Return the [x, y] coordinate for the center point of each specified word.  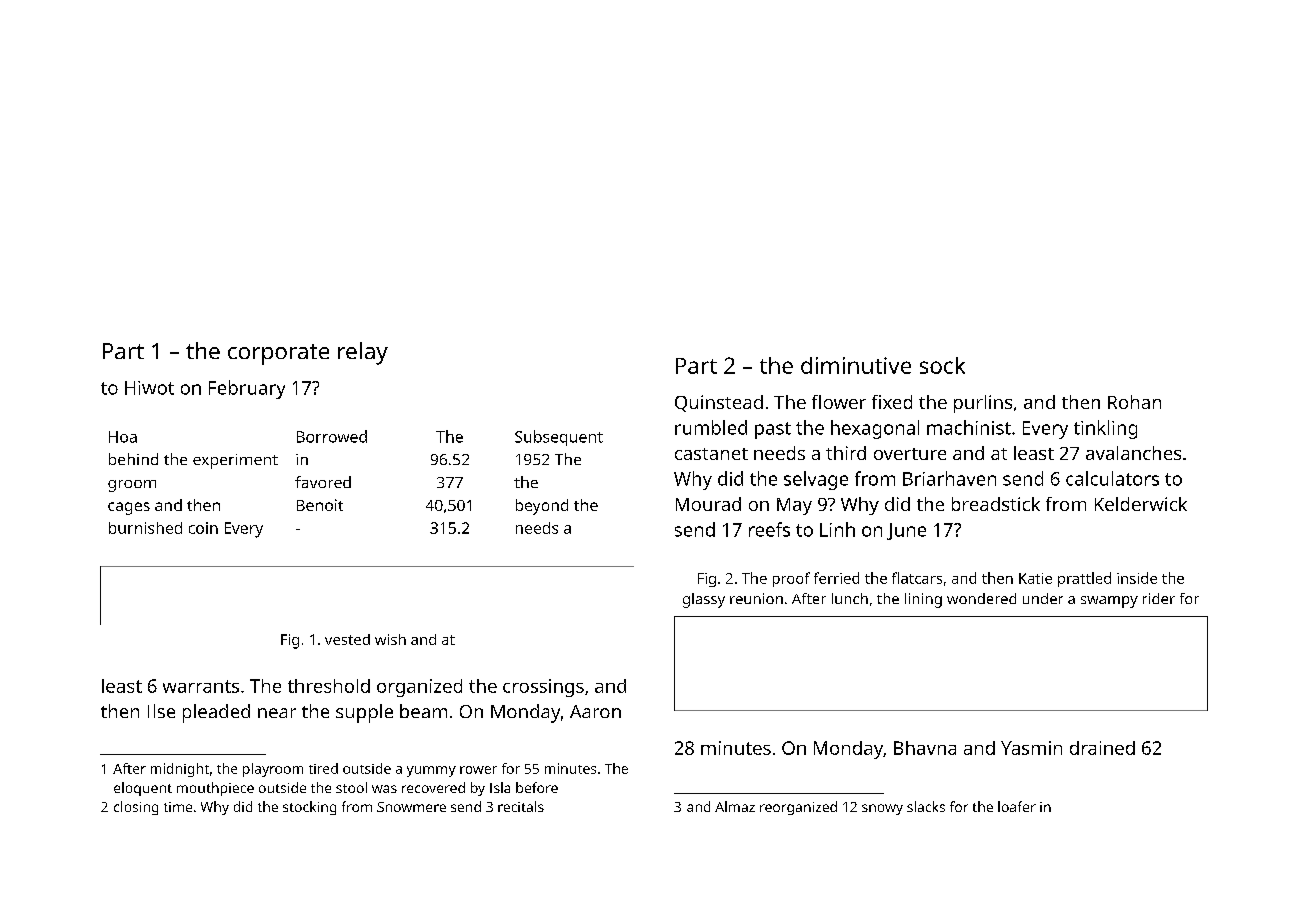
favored [323, 482]
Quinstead [719, 403]
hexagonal [875, 429]
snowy [882, 809]
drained [1102, 748]
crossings [543, 688]
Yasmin [1031, 748]
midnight [180, 770]
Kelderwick [1141, 504]
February [247, 389]
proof [791, 579]
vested [347, 639]
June [906, 531]
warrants [201, 686]
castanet [711, 454]
